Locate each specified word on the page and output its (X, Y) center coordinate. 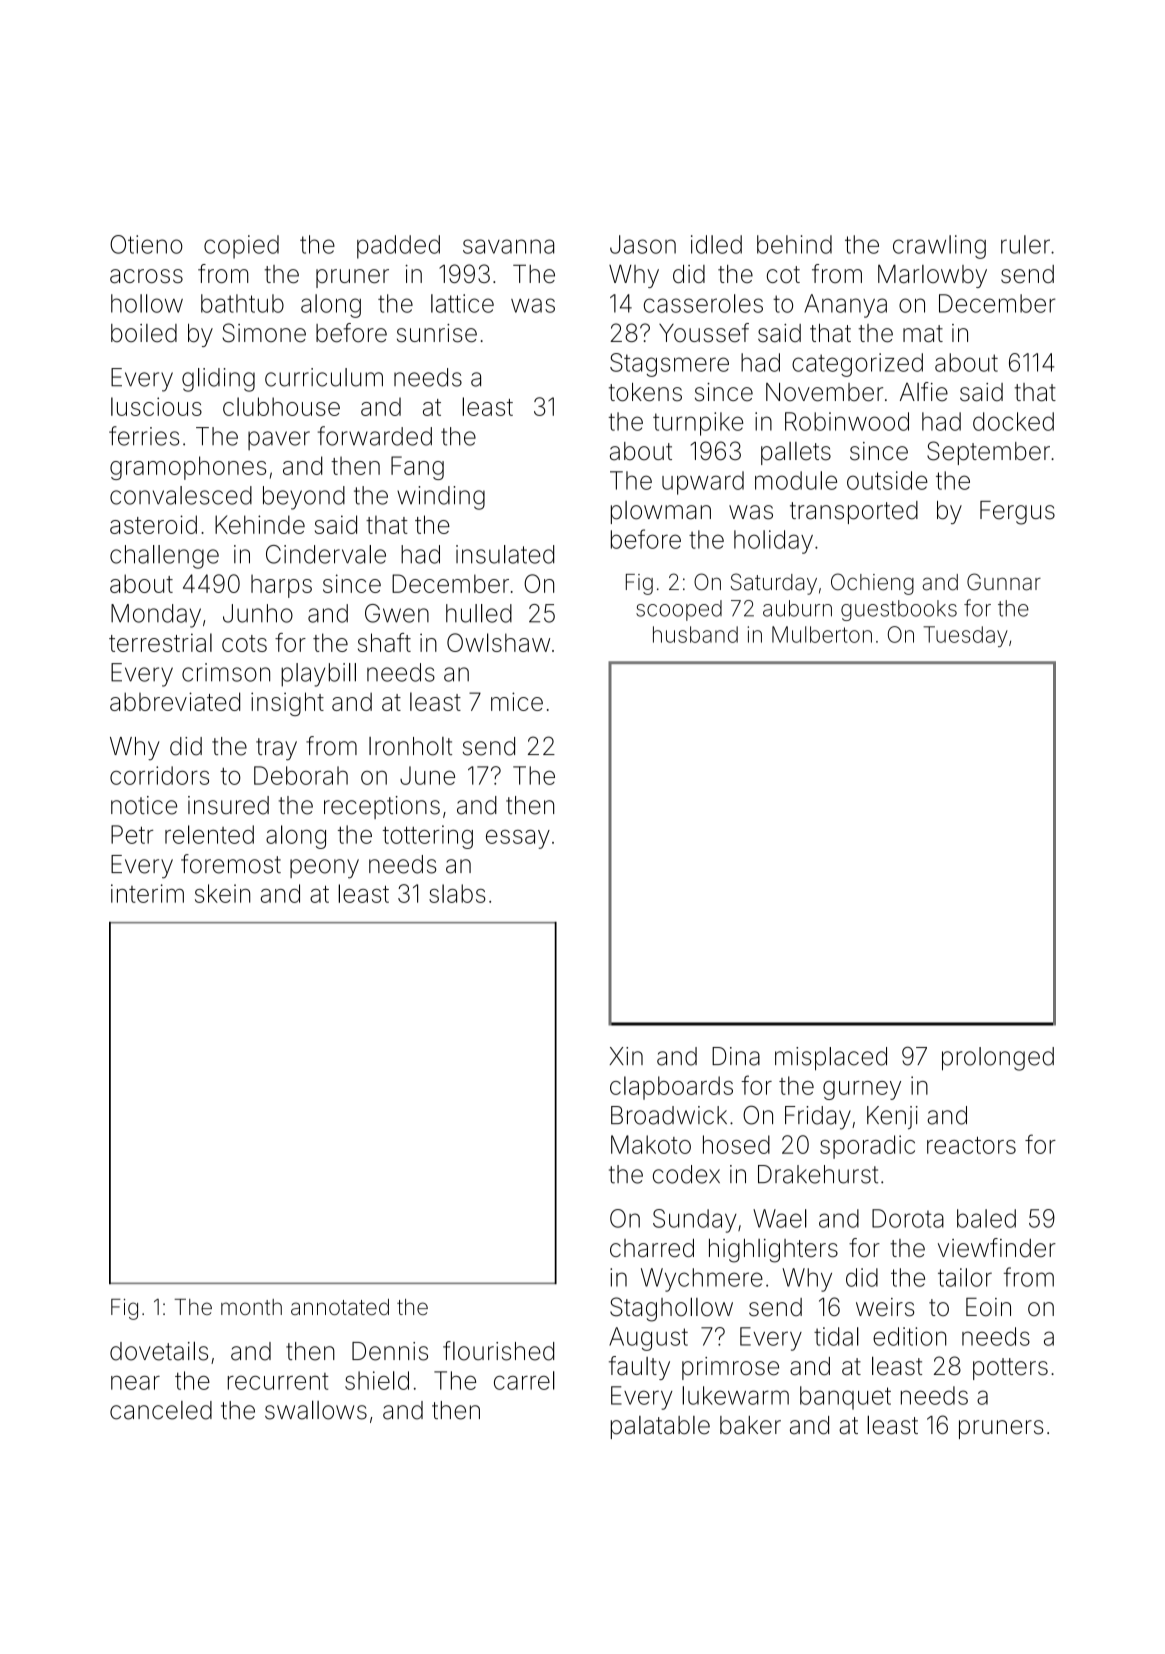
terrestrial (160, 642)
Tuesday (965, 636)
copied (241, 247)
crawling (939, 247)
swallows (316, 1410)
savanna (508, 246)
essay (518, 839)
